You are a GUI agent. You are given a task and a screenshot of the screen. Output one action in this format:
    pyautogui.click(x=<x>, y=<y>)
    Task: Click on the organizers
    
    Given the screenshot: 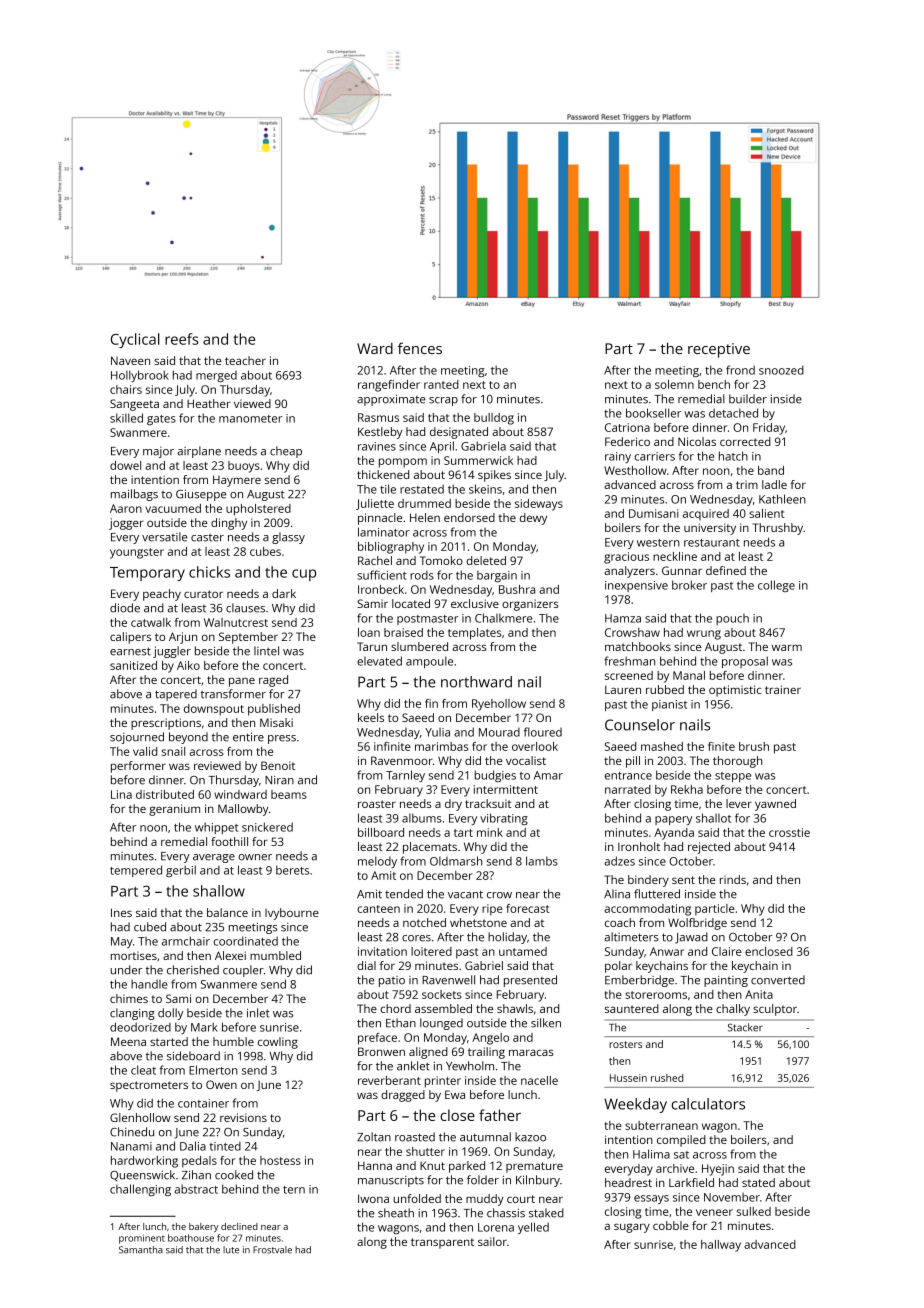 What is the action you would take?
    pyautogui.click(x=530, y=605)
